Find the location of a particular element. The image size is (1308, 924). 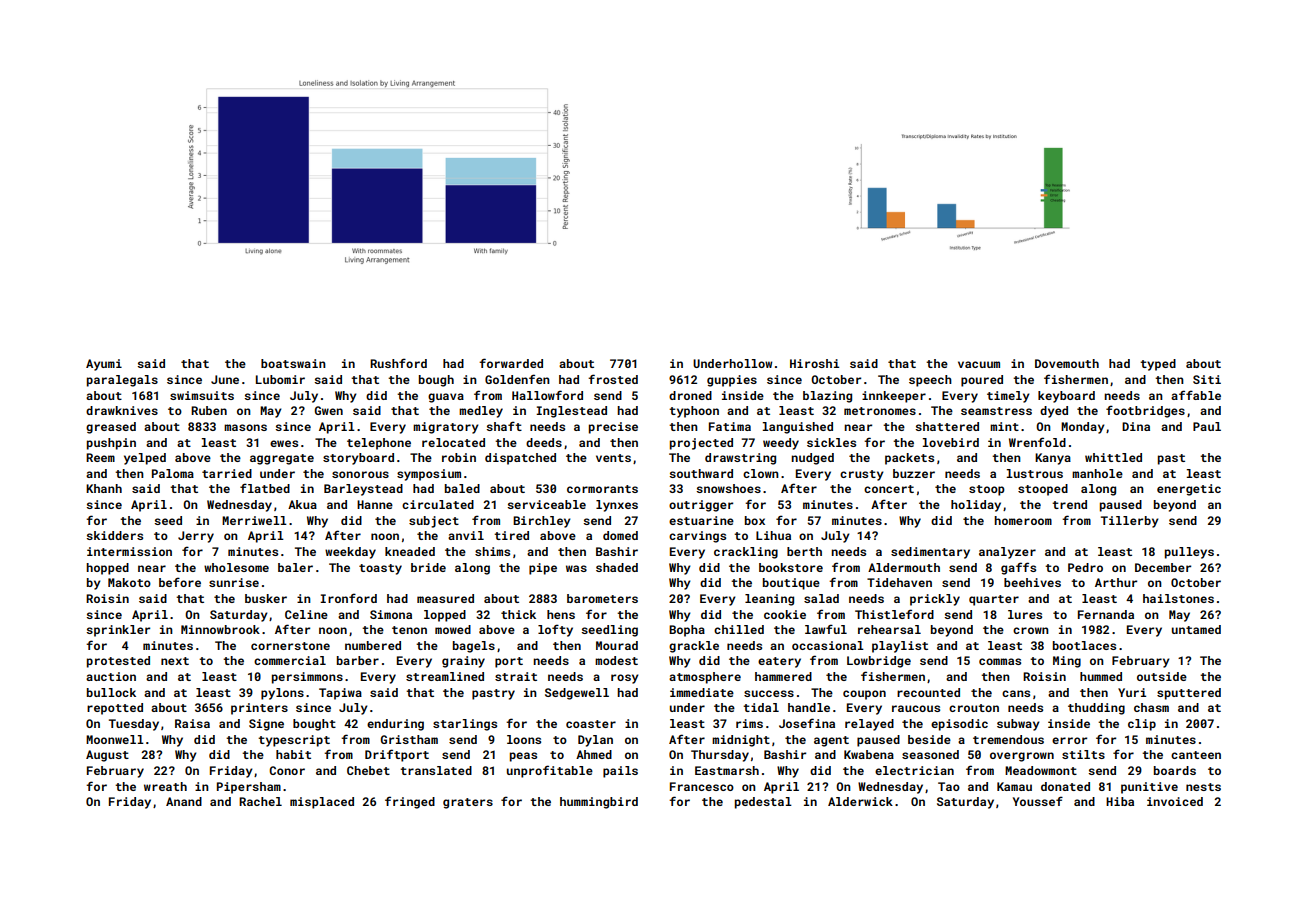

pedestal is located at coordinates (763, 803).
